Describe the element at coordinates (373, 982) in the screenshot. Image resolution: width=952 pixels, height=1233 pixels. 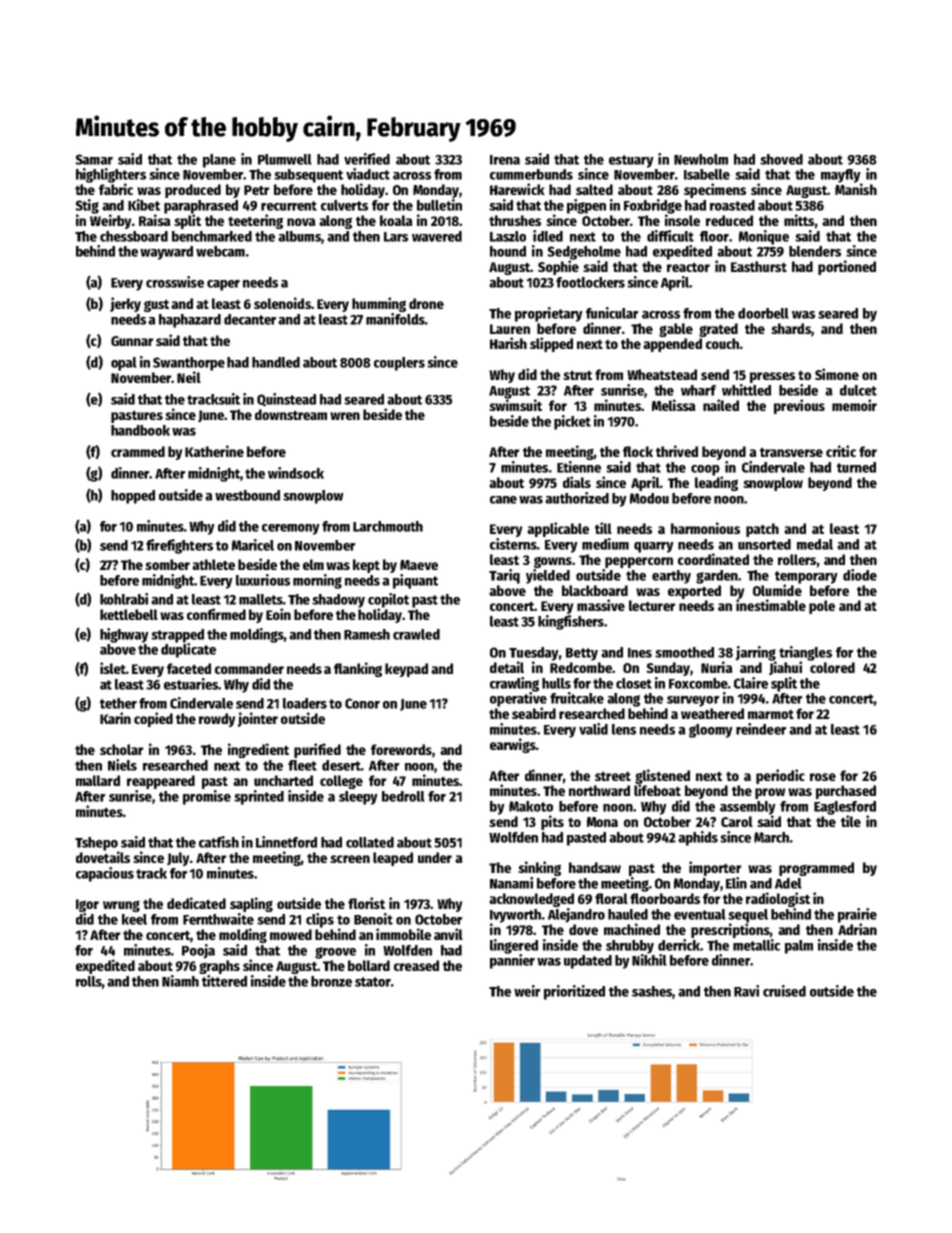
I see `stator` at that location.
